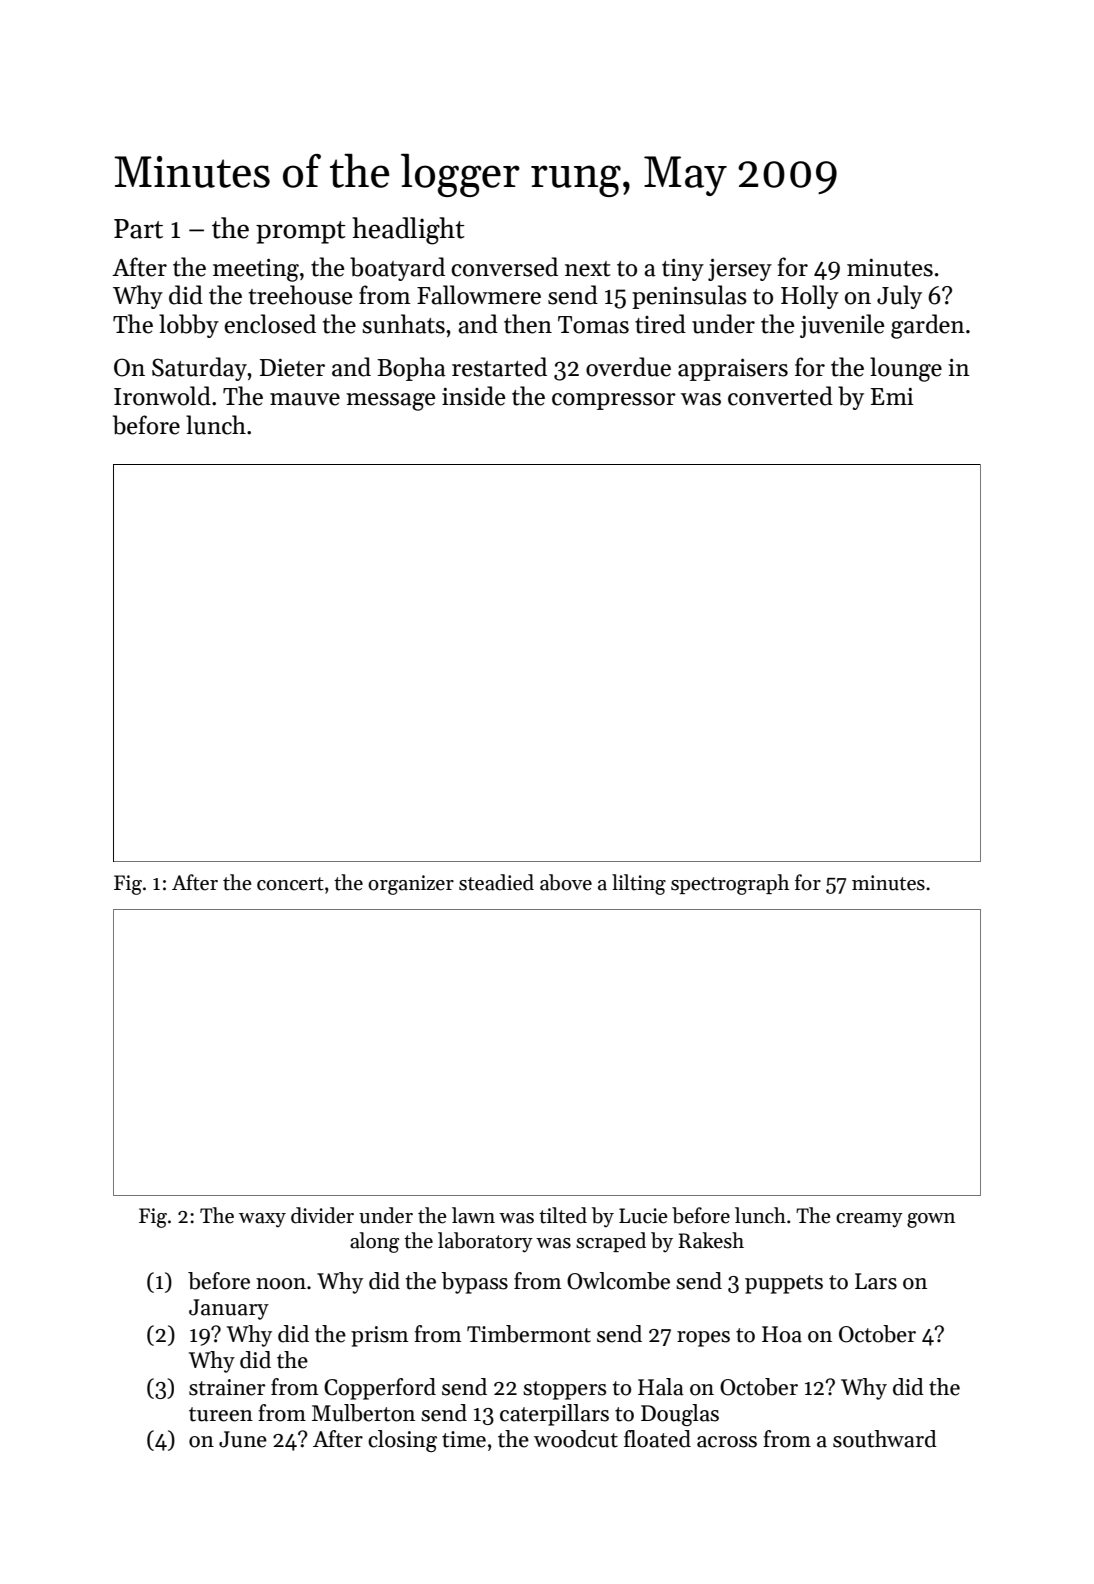  What do you see at coordinates (892, 396) in the screenshot?
I see `Emi` at bounding box center [892, 396].
